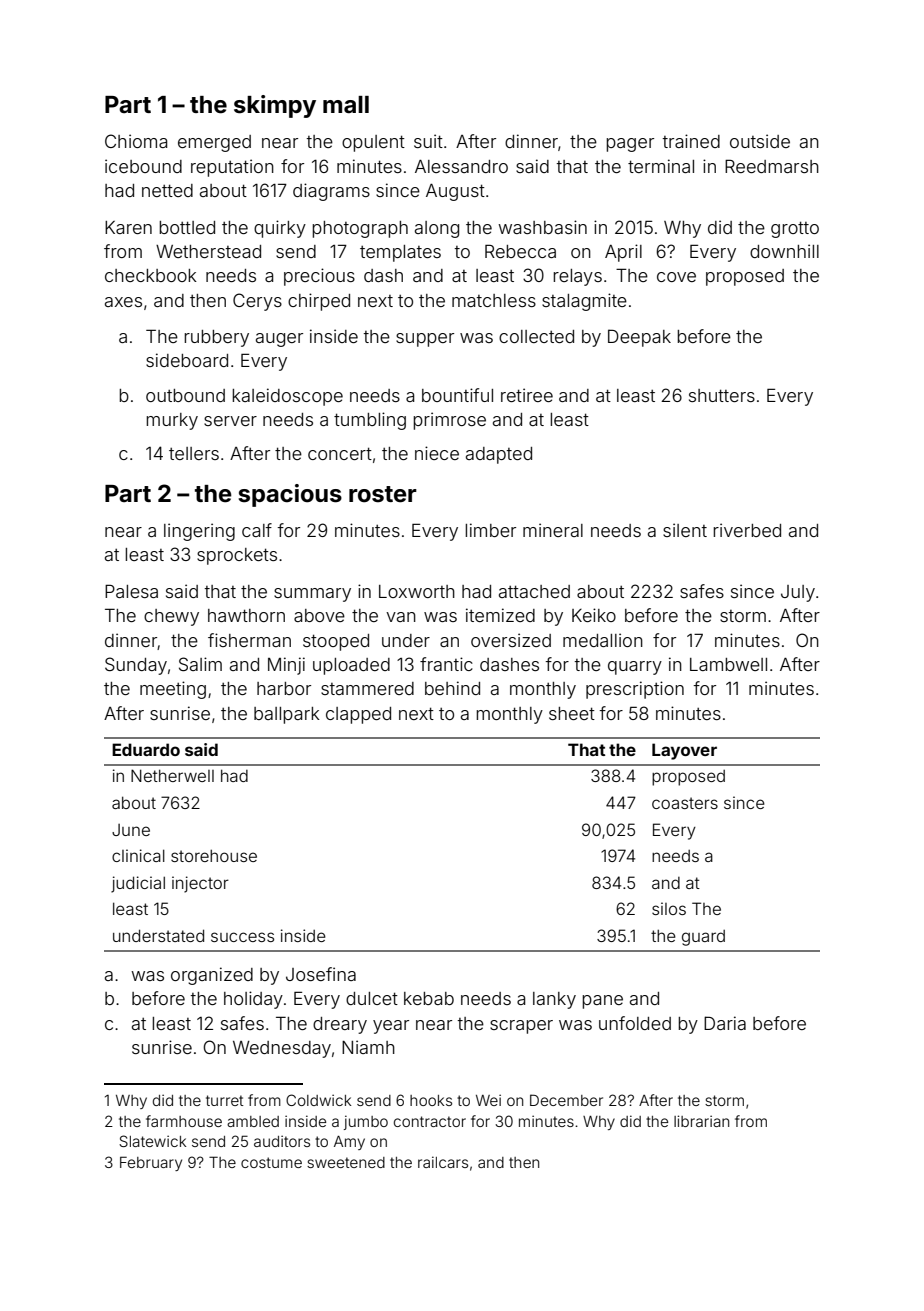 The height and width of the screenshot is (1311, 924). I want to click on Chioma, so click(136, 141).
